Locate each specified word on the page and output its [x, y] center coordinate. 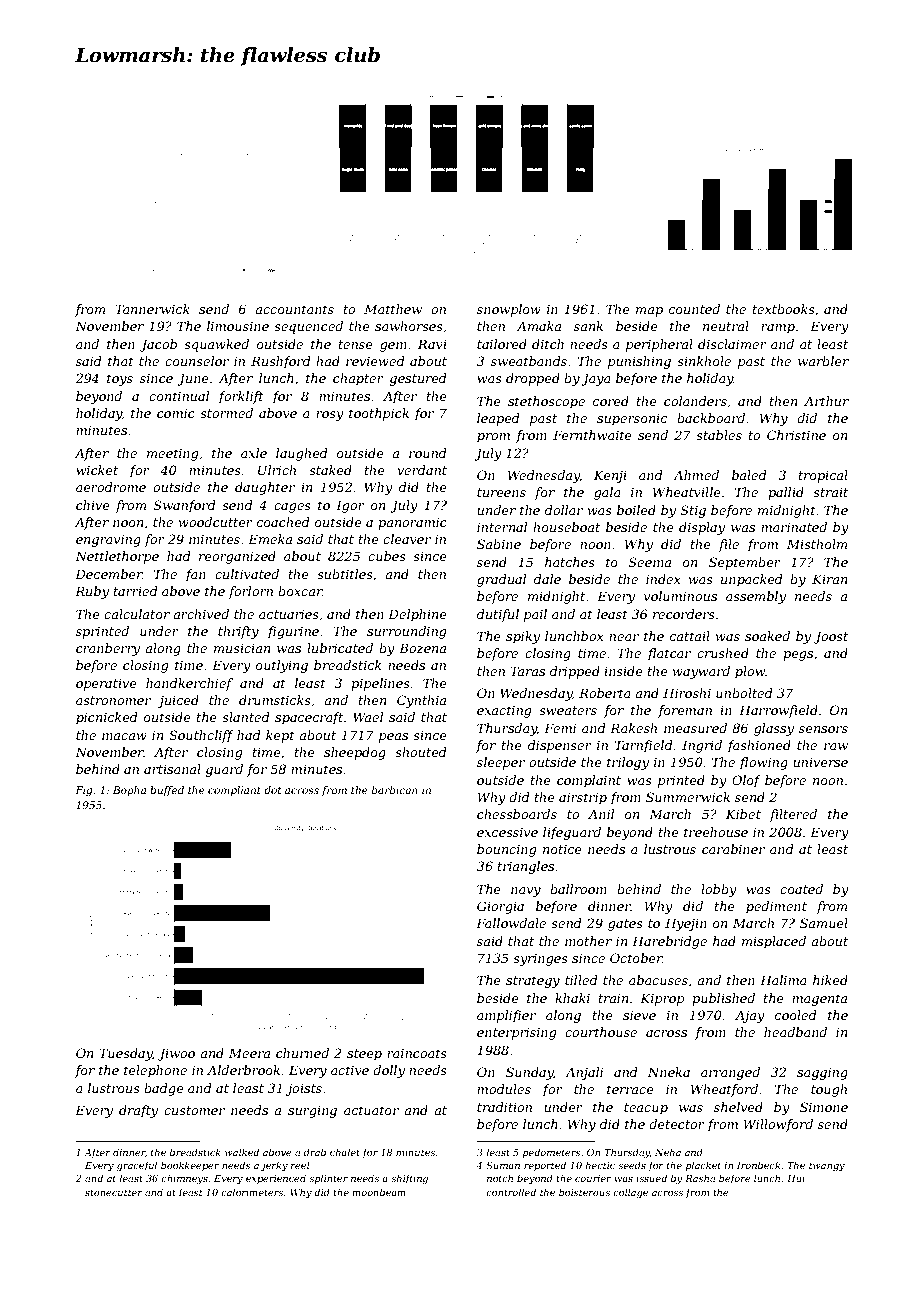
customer [194, 1110]
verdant [422, 470]
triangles [526, 867]
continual [179, 396]
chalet [345, 1152]
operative [106, 684]
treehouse [716, 832]
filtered [793, 815]
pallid [786, 493]
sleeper [501, 763]
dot [273, 790]
